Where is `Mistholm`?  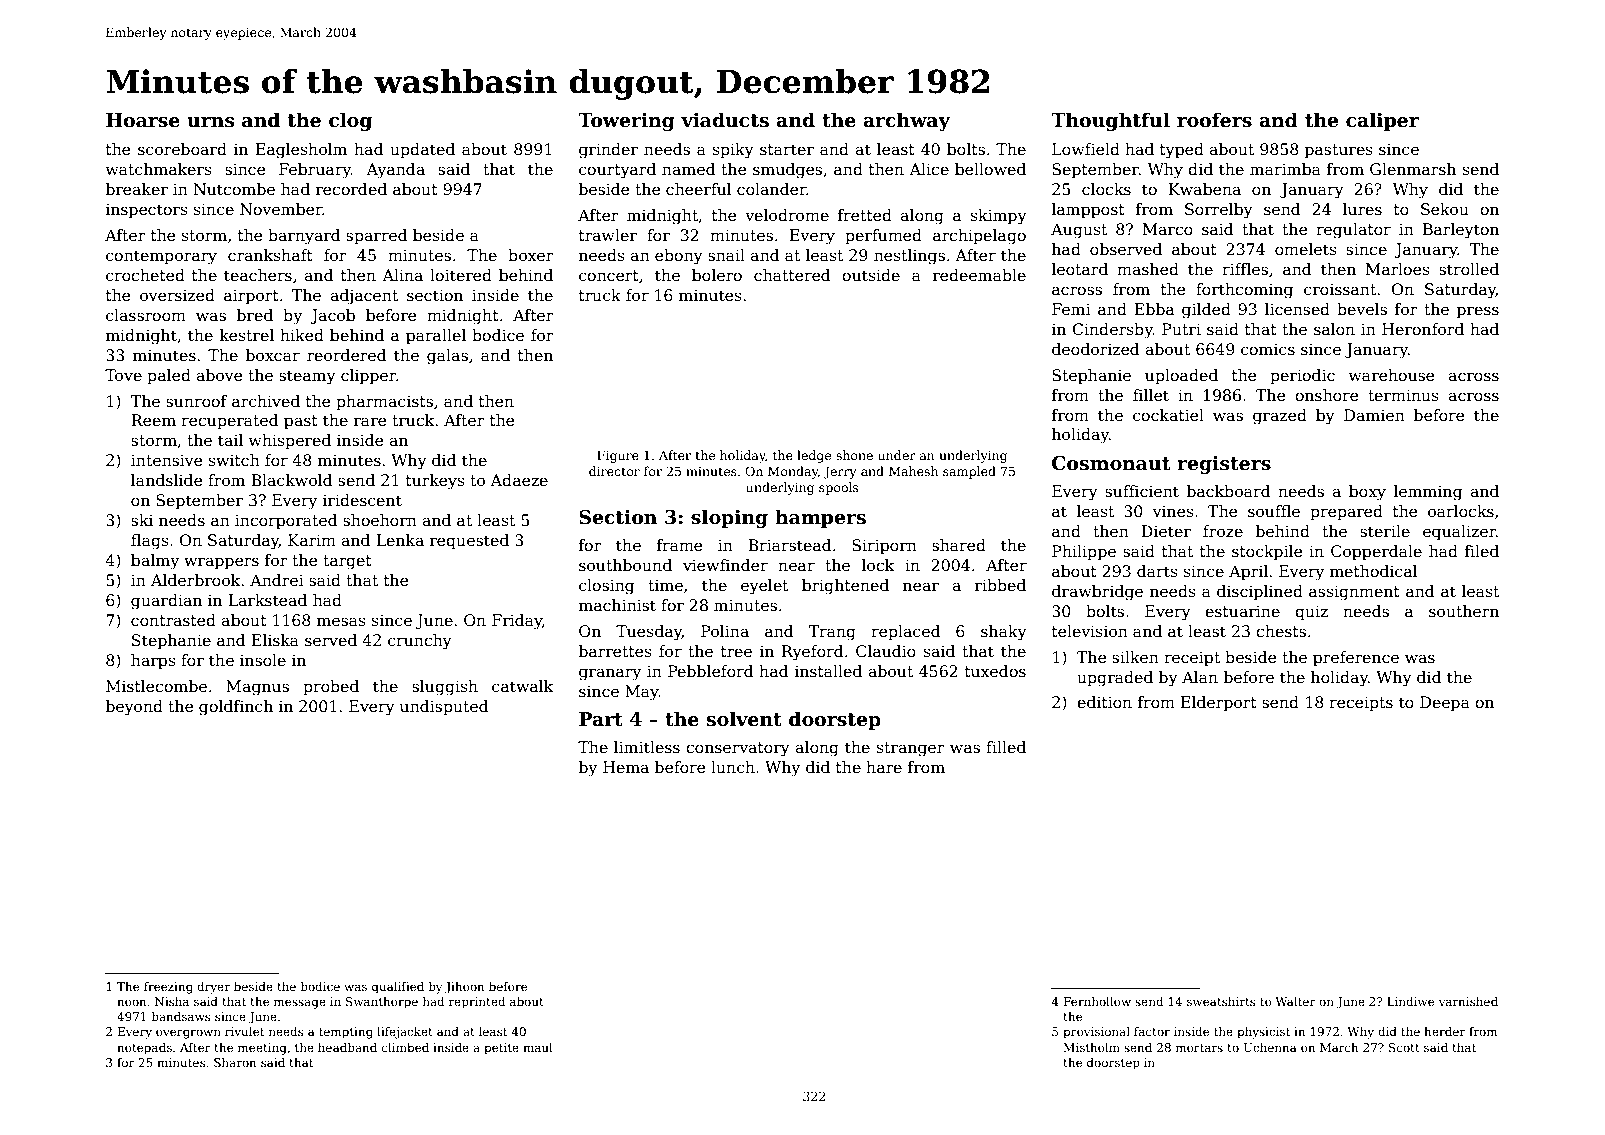 Mistholm is located at coordinates (1091, 1047).
